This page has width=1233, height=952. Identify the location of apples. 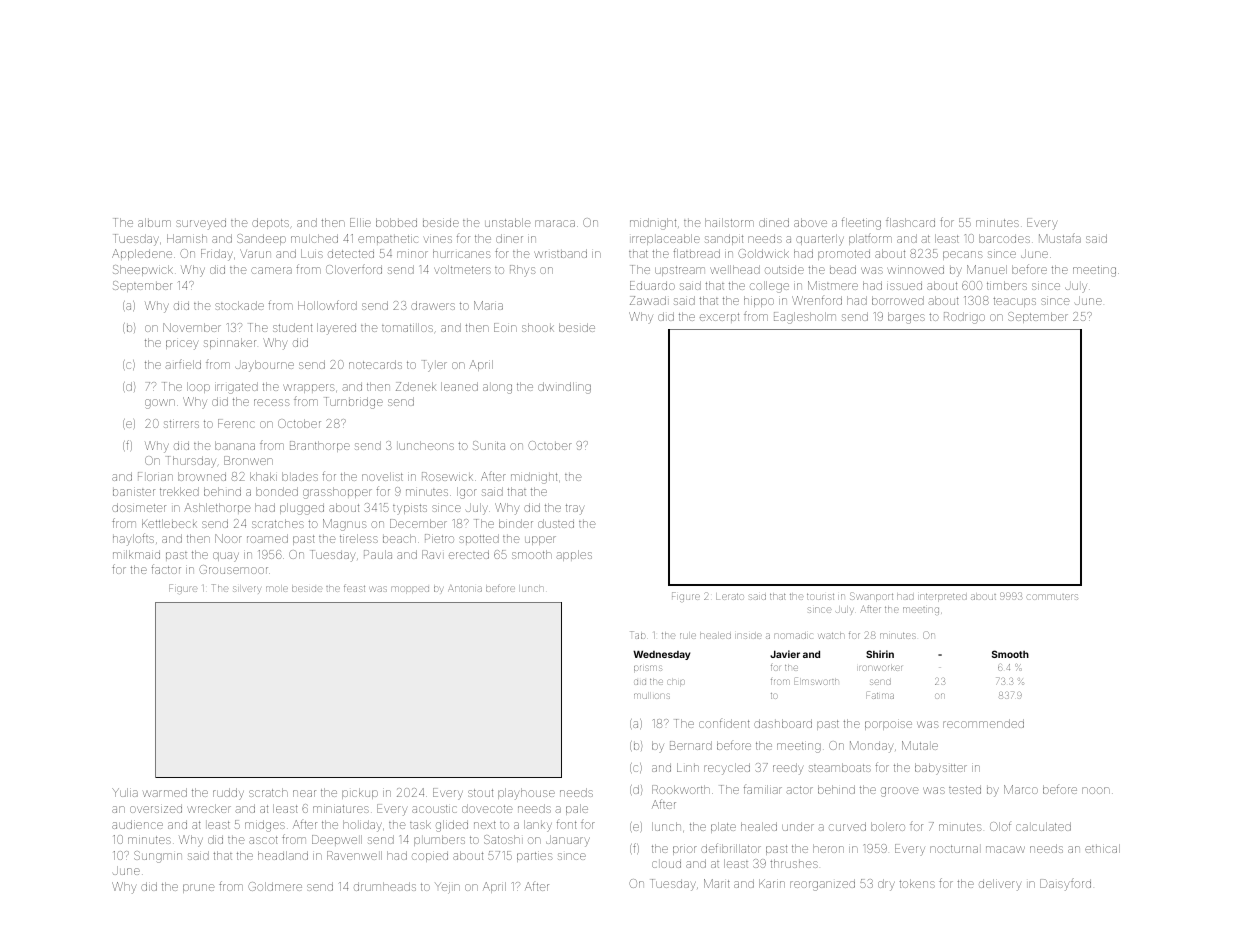
(574, 555).
